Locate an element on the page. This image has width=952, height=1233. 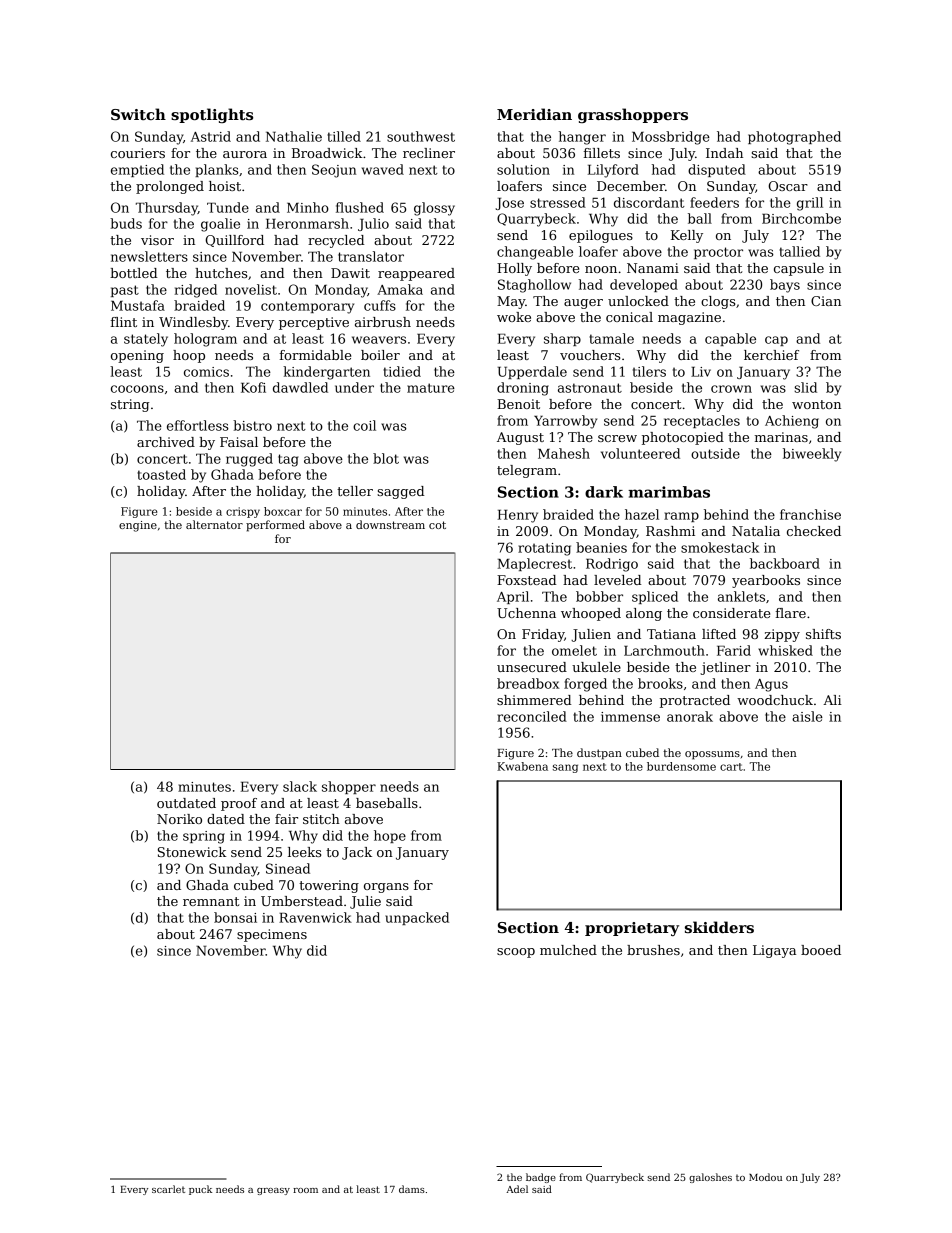
booed is located at coordinates (821, 950).
